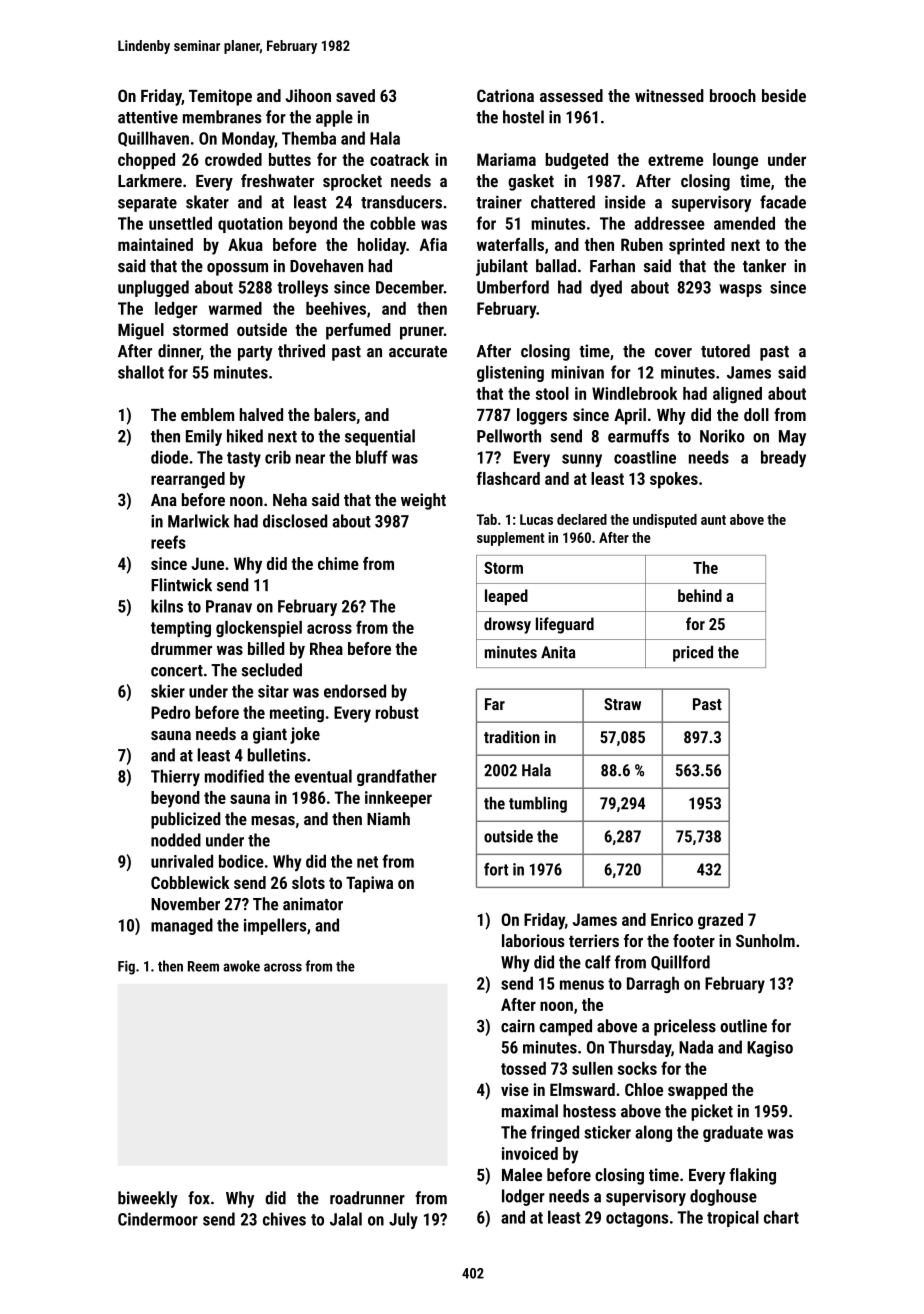 This screenshot has width=924, height=1314. What do you see at coordinates (792, 438) in the screenshot?
I see `May` at bounding box center [792, 438].
